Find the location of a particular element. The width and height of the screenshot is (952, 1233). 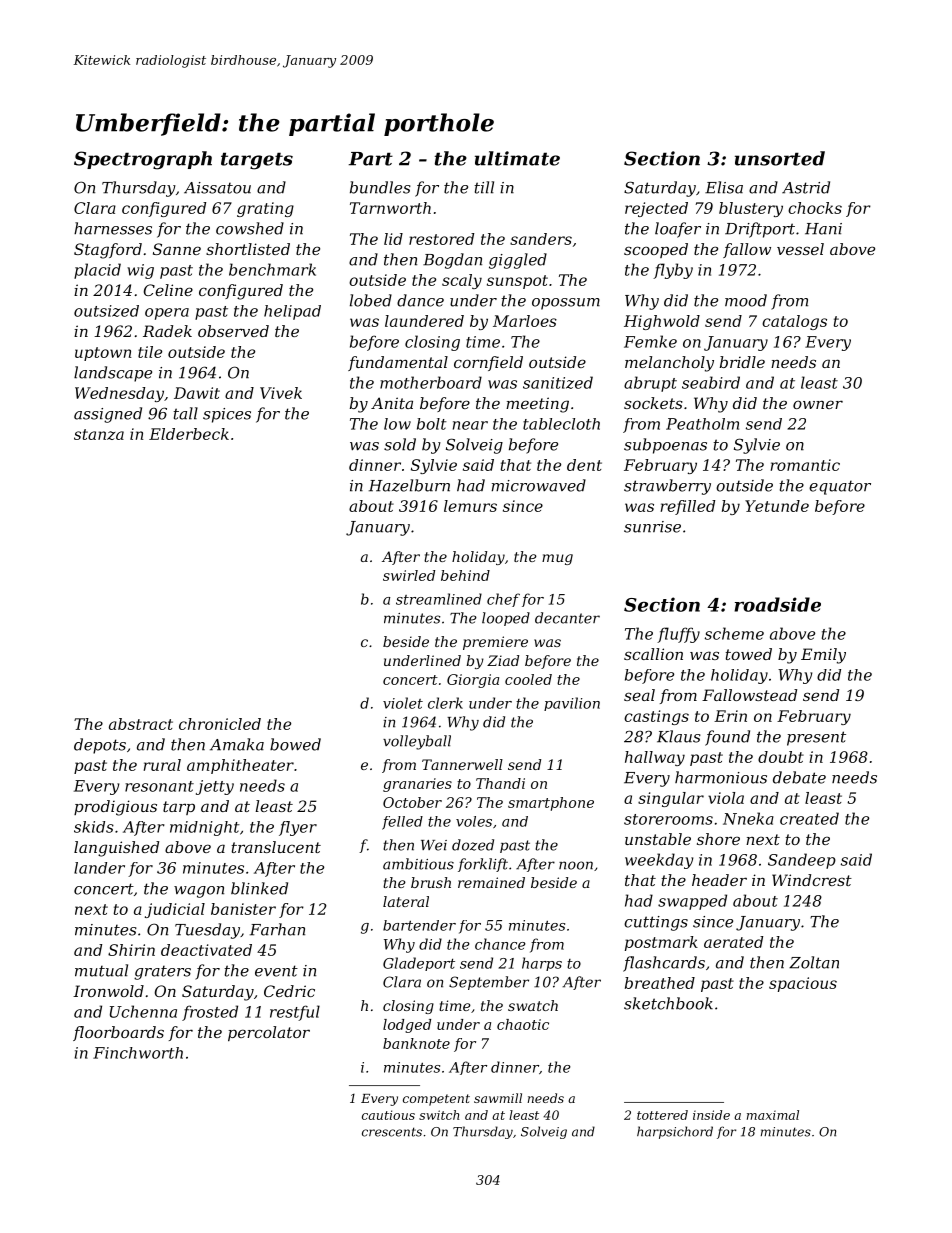

jetty is located at coordinates (215, 787).
